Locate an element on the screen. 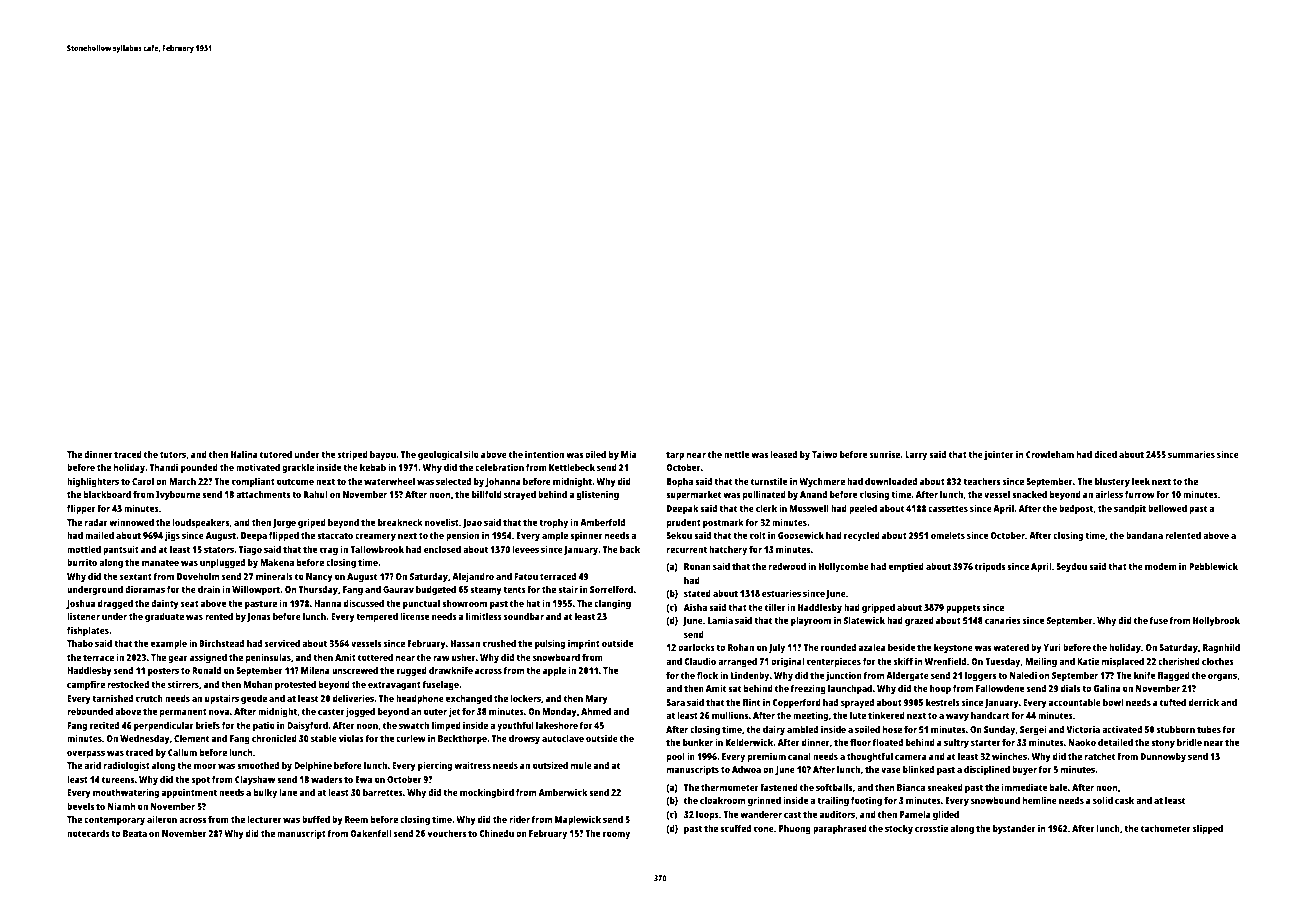 The image size is (1308, 924). limped is located at coordinates (446, 726).
